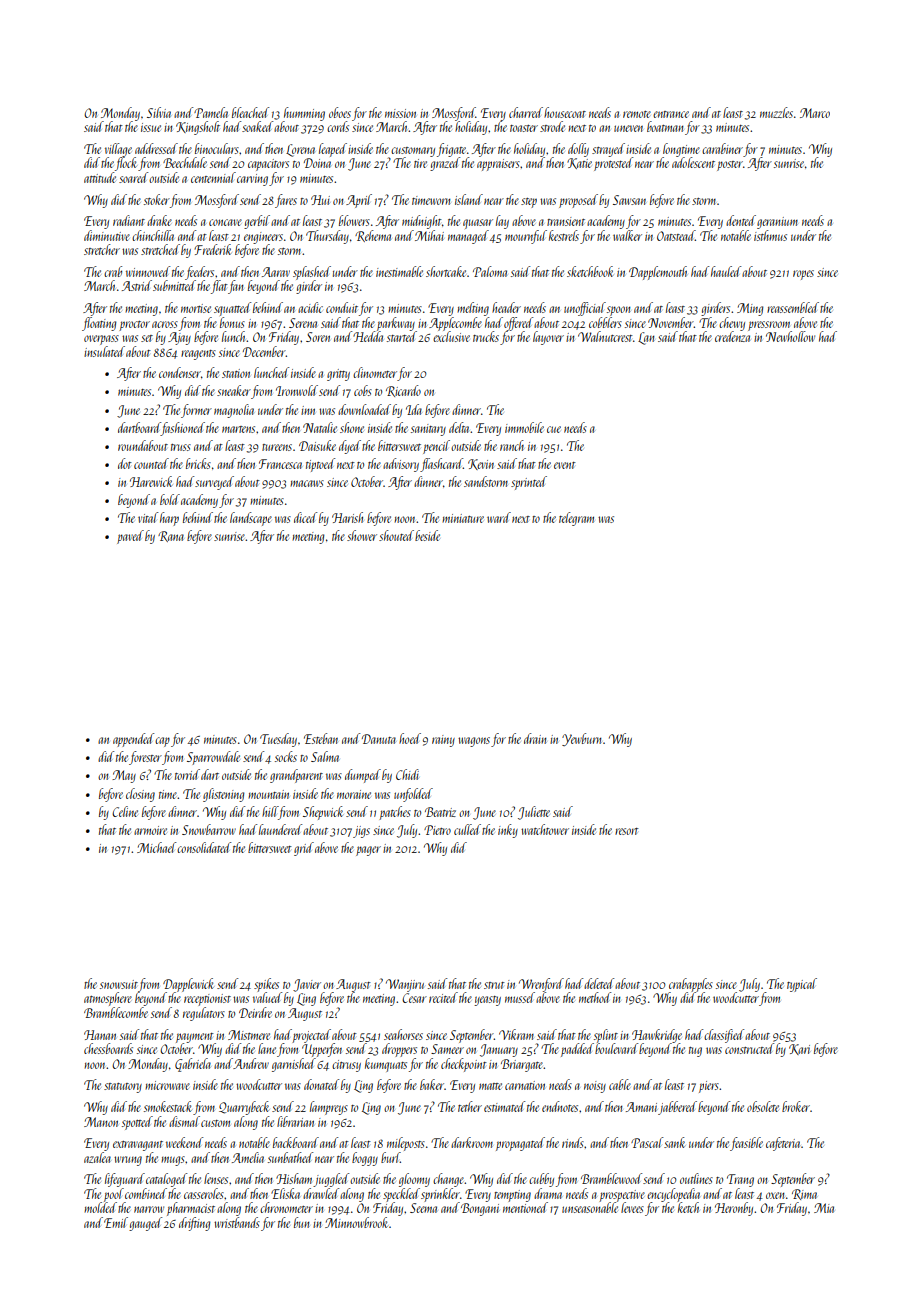  Describe the element at coordinates (99, 324) in the screenshot. I see `floating` at that location.
